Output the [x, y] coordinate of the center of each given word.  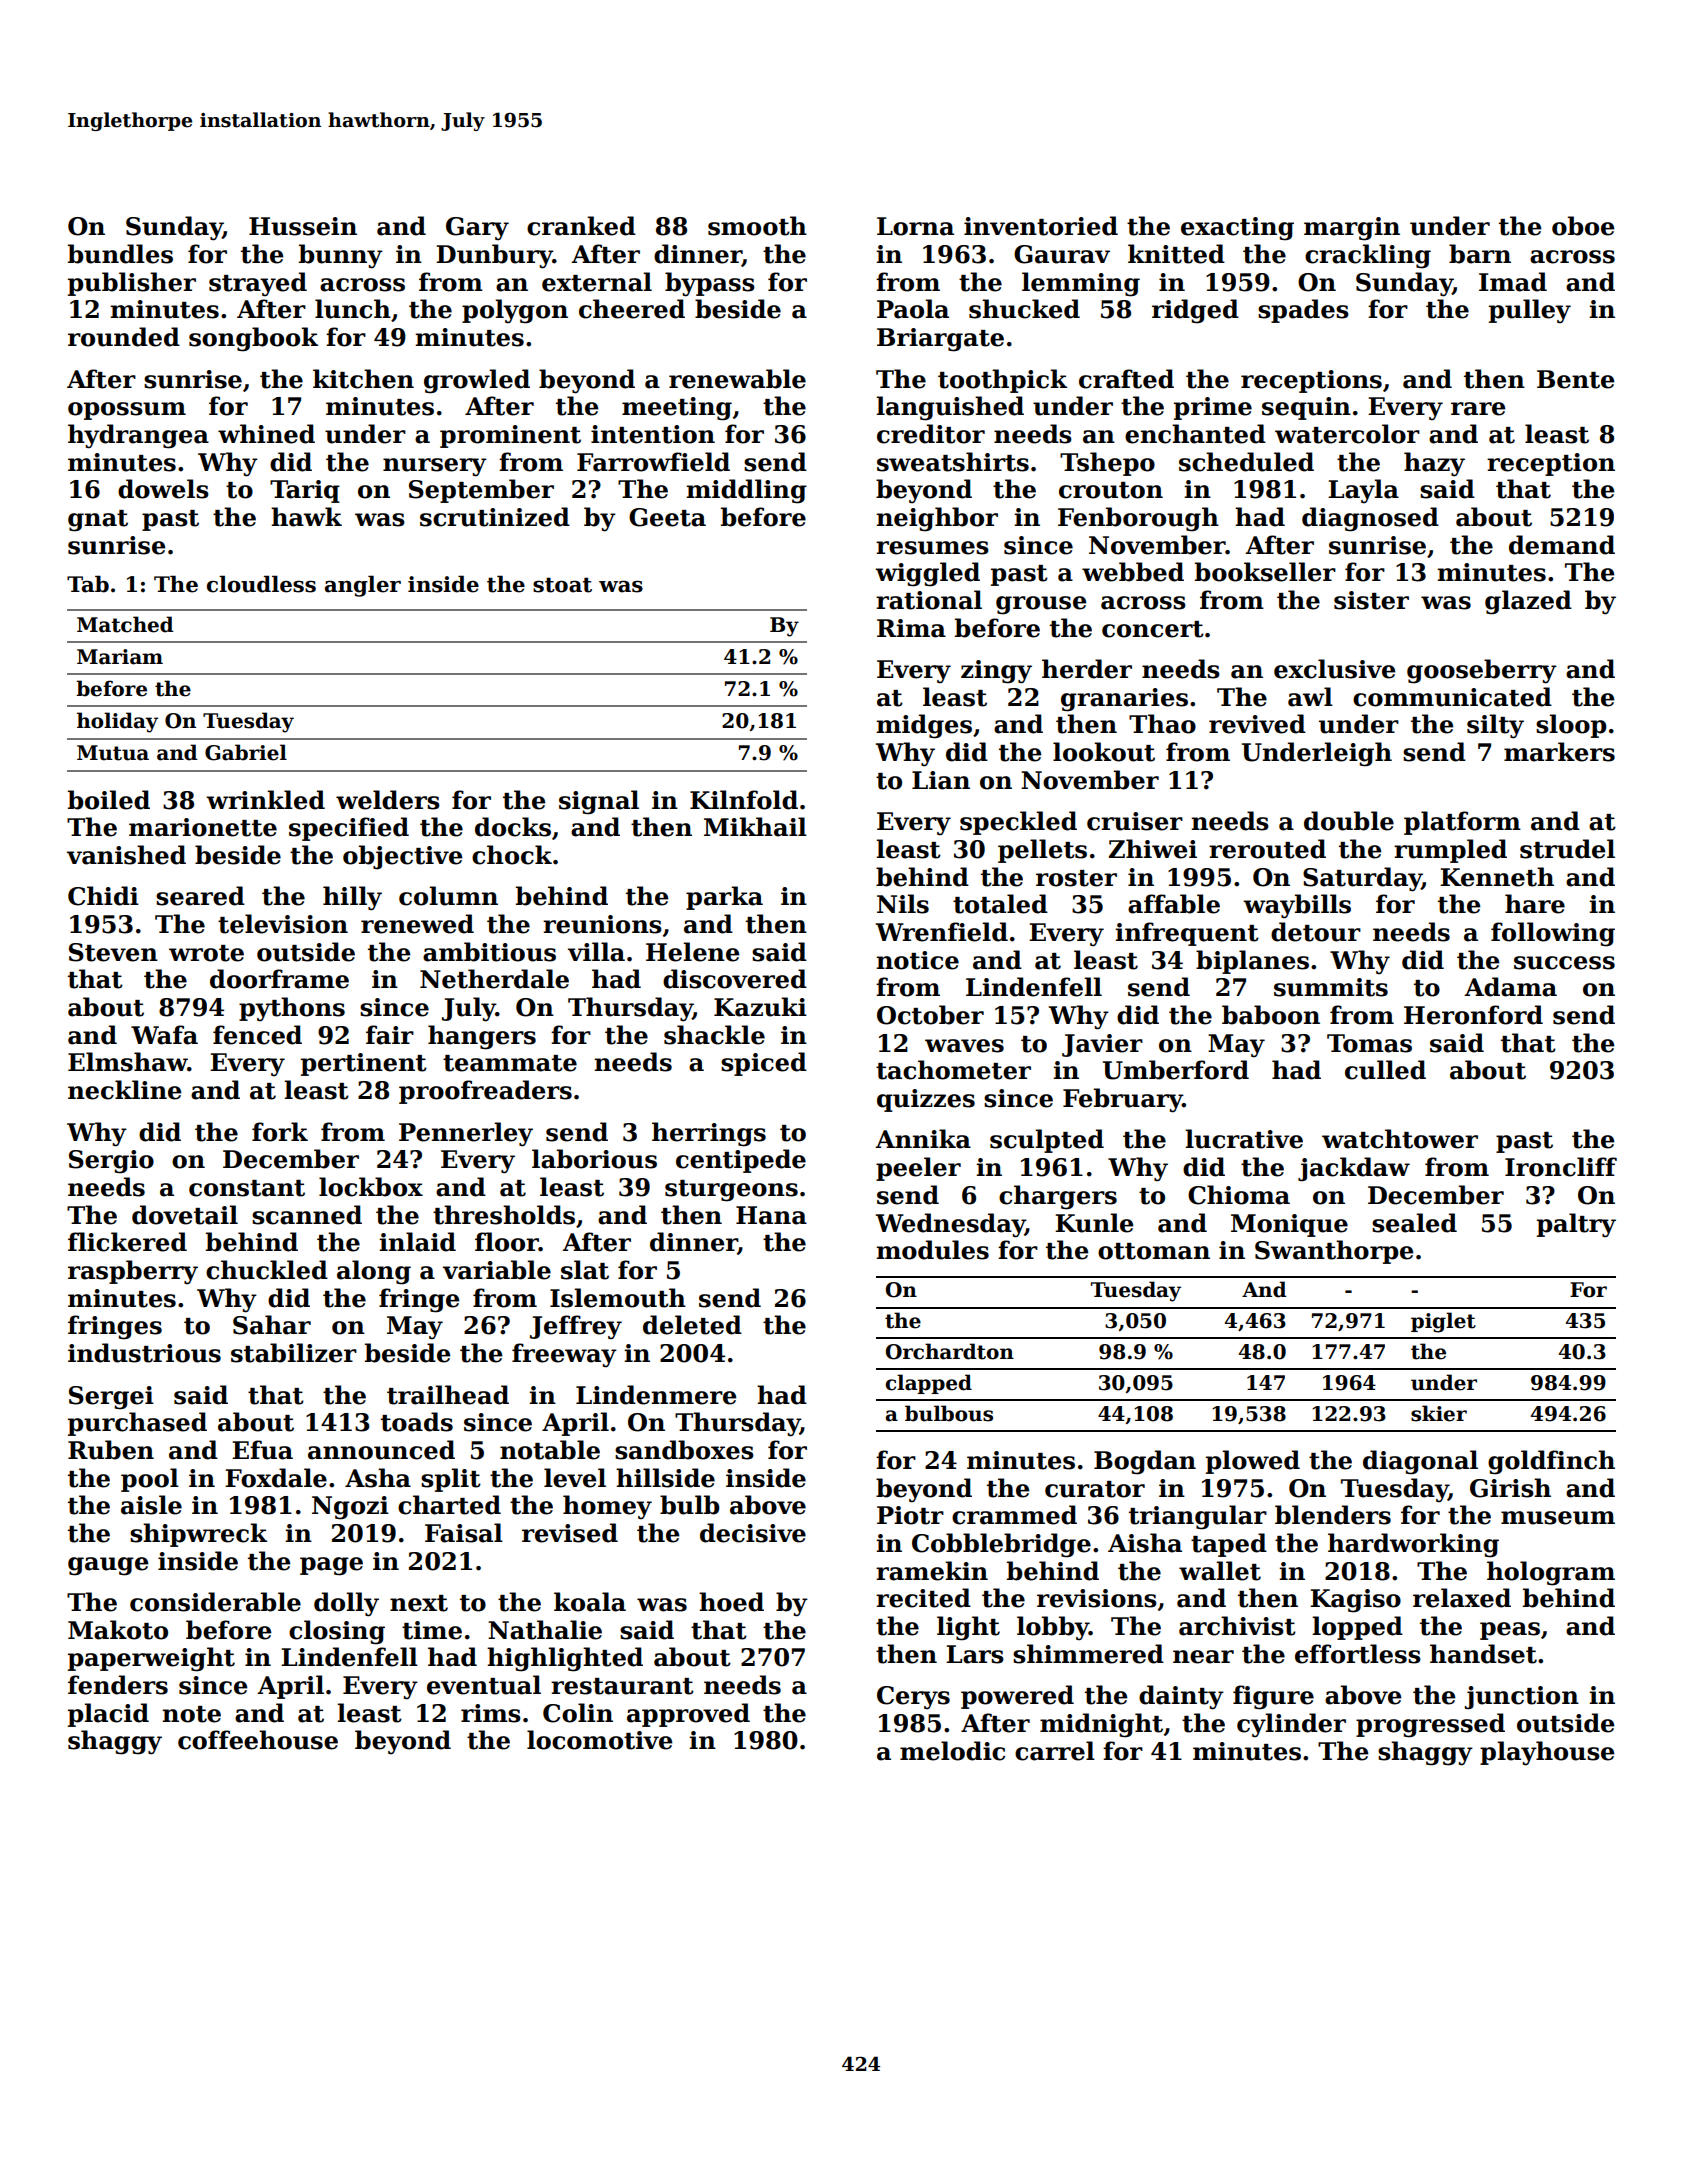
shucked [1024, 309]
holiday [117, 722]
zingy [996, 672]
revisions [1097, 1598]
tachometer [953, 1070]
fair [390, 1035]
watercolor [1347, 434]
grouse [1041, 605]
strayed [258, 284]
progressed [1430, 1725]
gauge [108, 1566]
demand [1562, 545]
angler [363, 586]
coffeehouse [258, 1740]
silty [1495, 726]
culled [1385, 1070]
